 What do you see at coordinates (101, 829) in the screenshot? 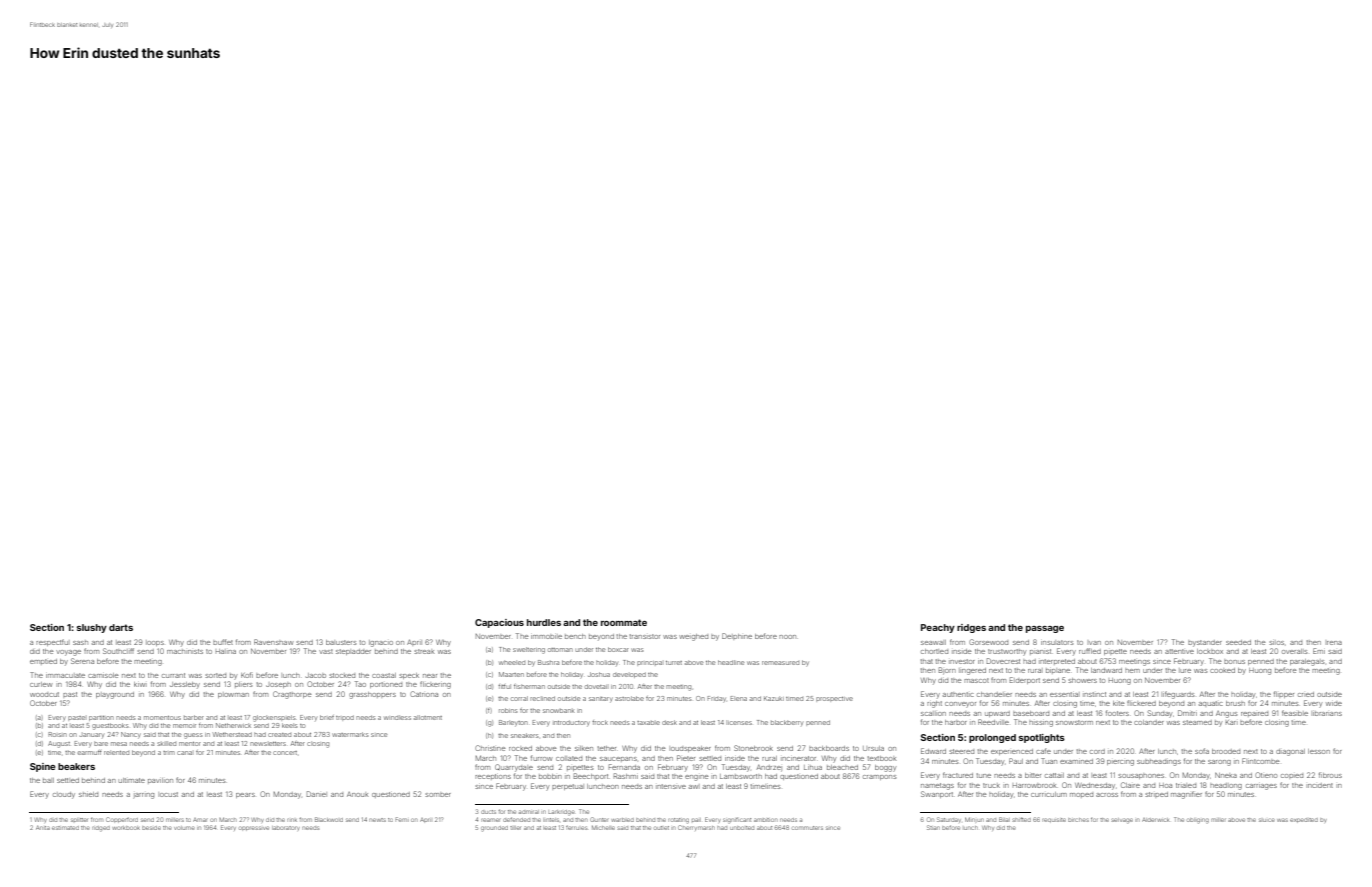
I see `ridged` at bounding box center [101, 829].
